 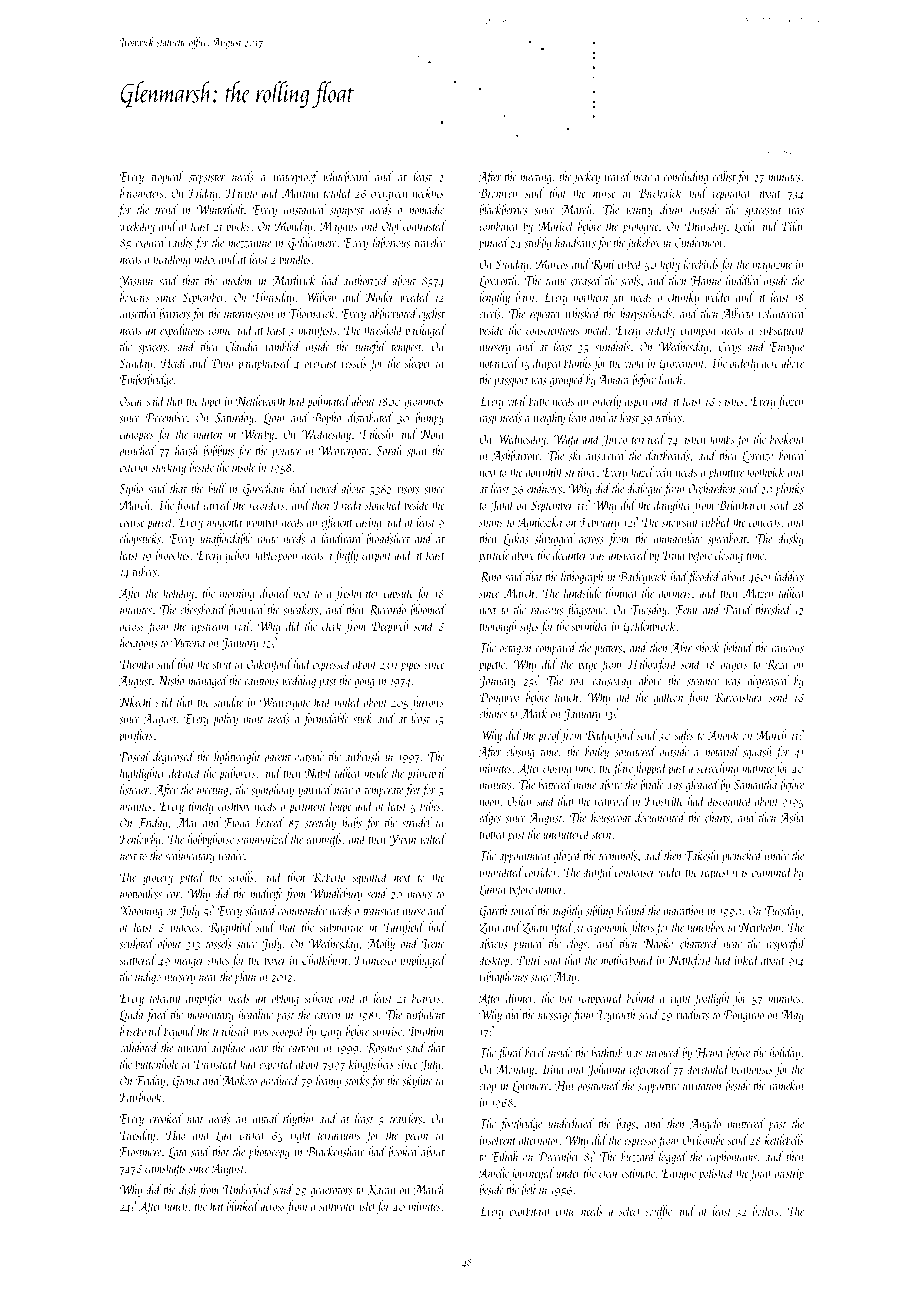 What do you see at coordinates (678, 538) in the screenshot?
I see `immaculate` at bounding box center [678, 538].
